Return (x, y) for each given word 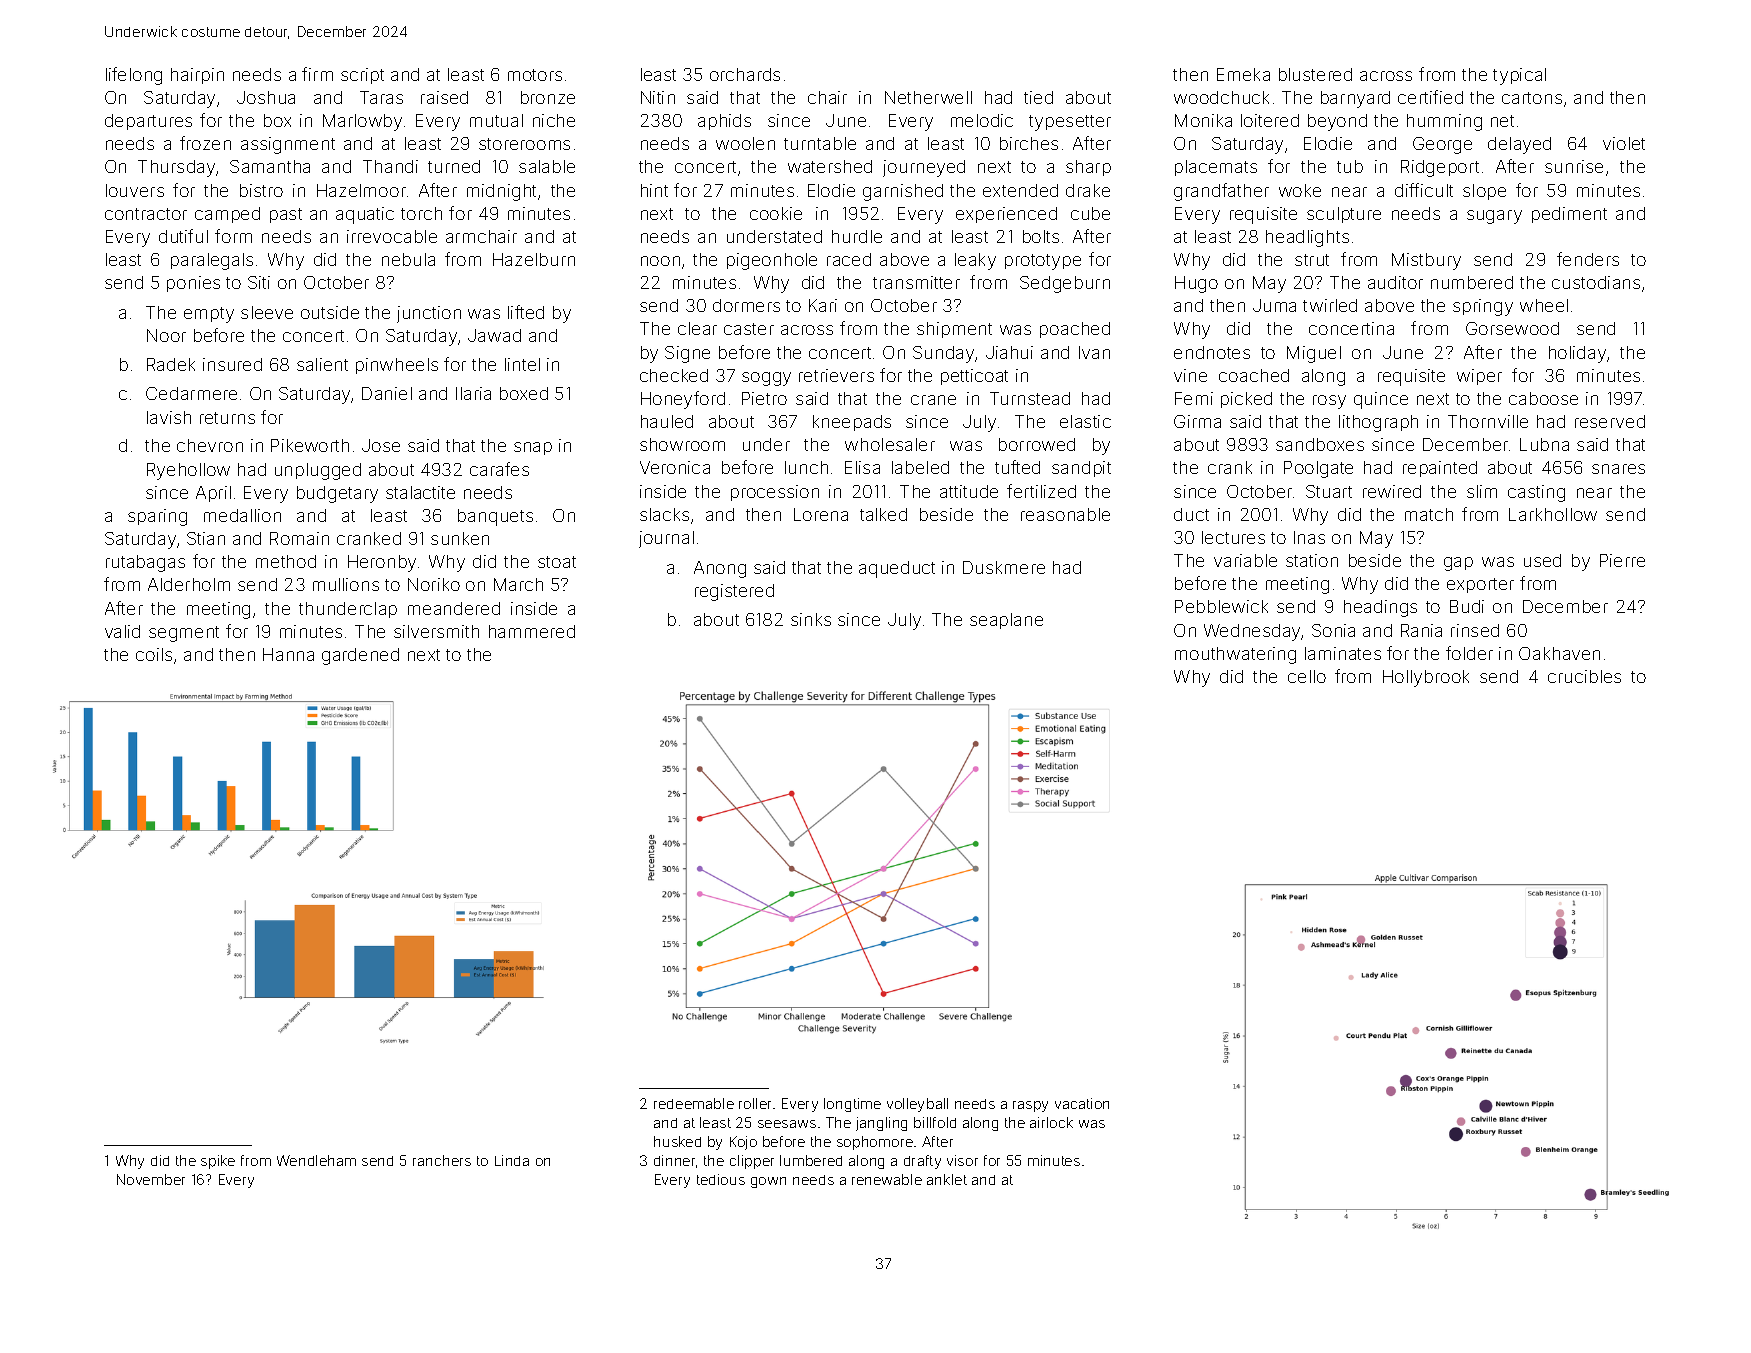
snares (1618, 469)
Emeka (1243, 74)
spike (218, 1162)
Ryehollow (188, 471)
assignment (288, 145)
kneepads (852, 423)
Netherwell (928, 97)
